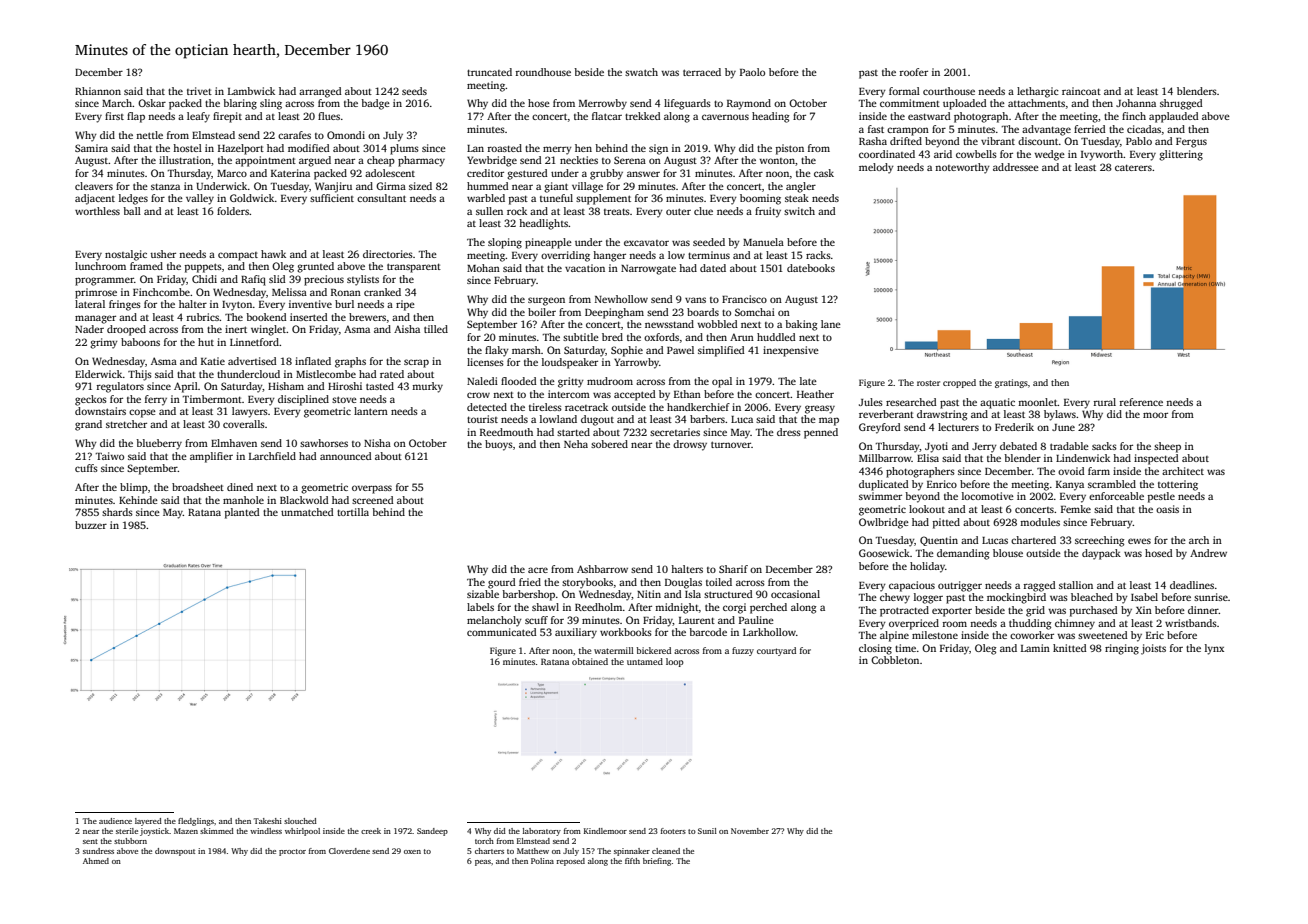  Describe the element at coordinates (502, 632) in the page. I see `communicated` at that location.
